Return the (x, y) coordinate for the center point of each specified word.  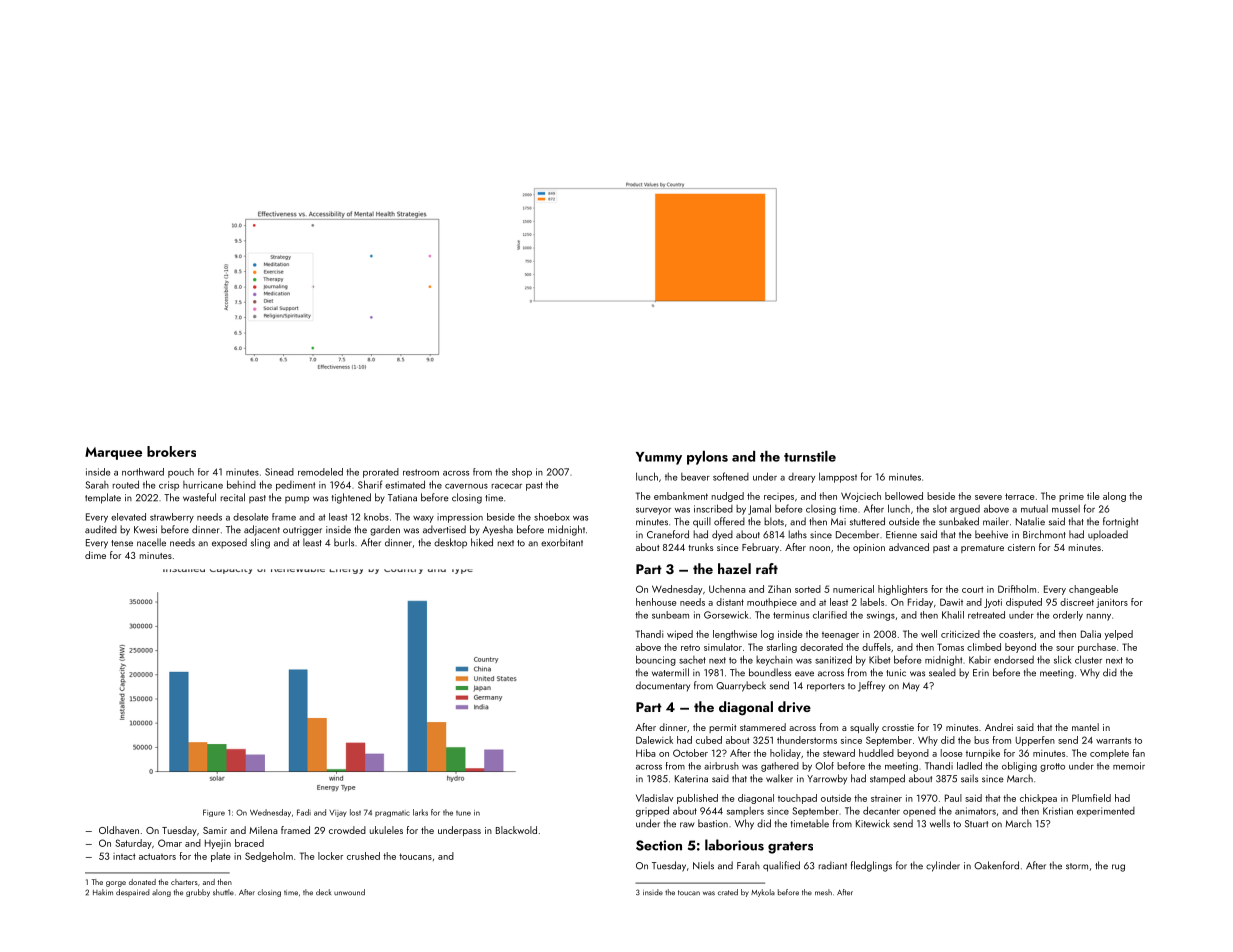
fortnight (1120, 522)
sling (260, 543)
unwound (349, 892)
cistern (1021, 547)
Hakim (103, 892)
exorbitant (562, 542)
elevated (128, 517)
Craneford (668, 534)
